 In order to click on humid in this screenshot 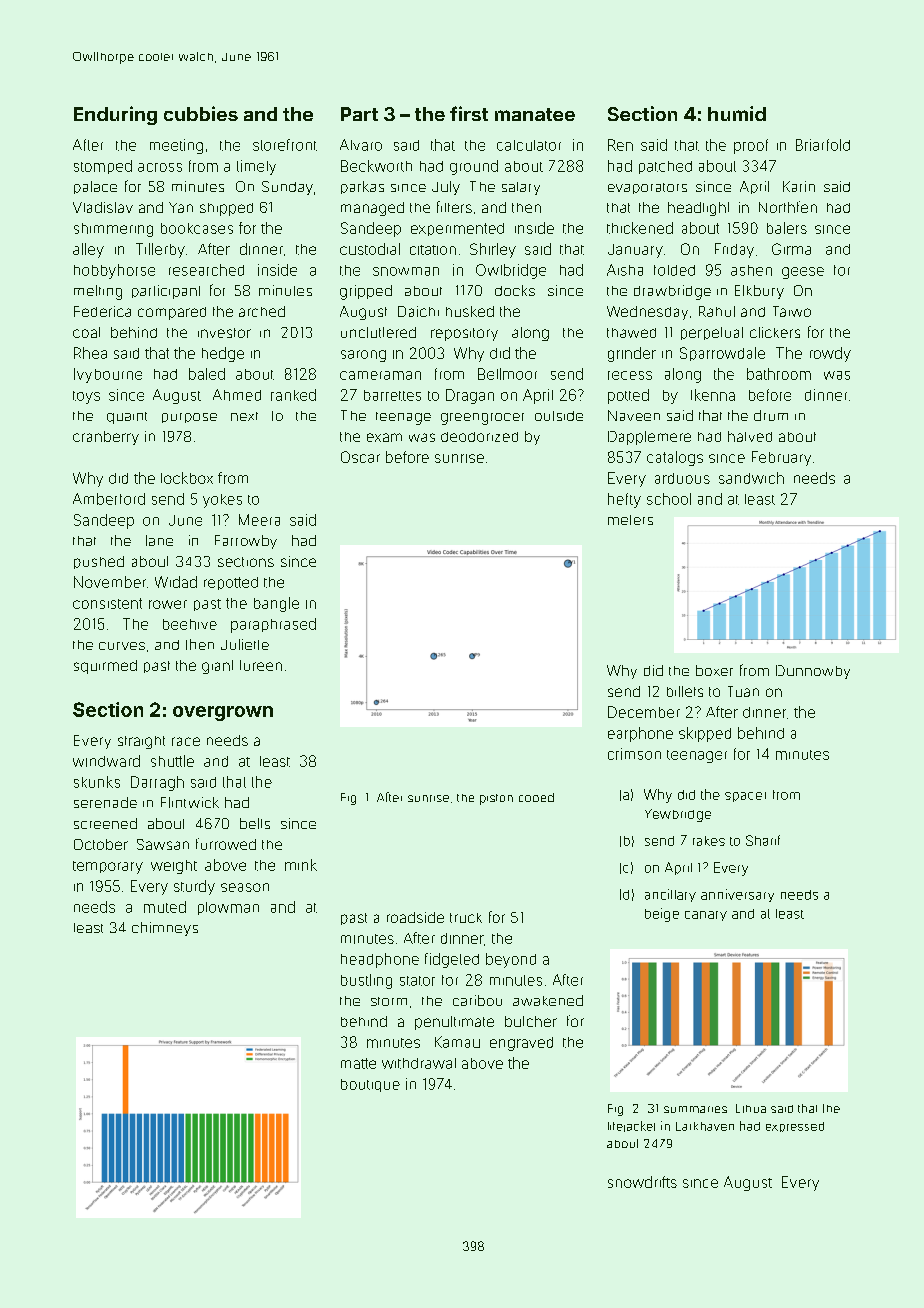, I will do `click(737, 113)`.
